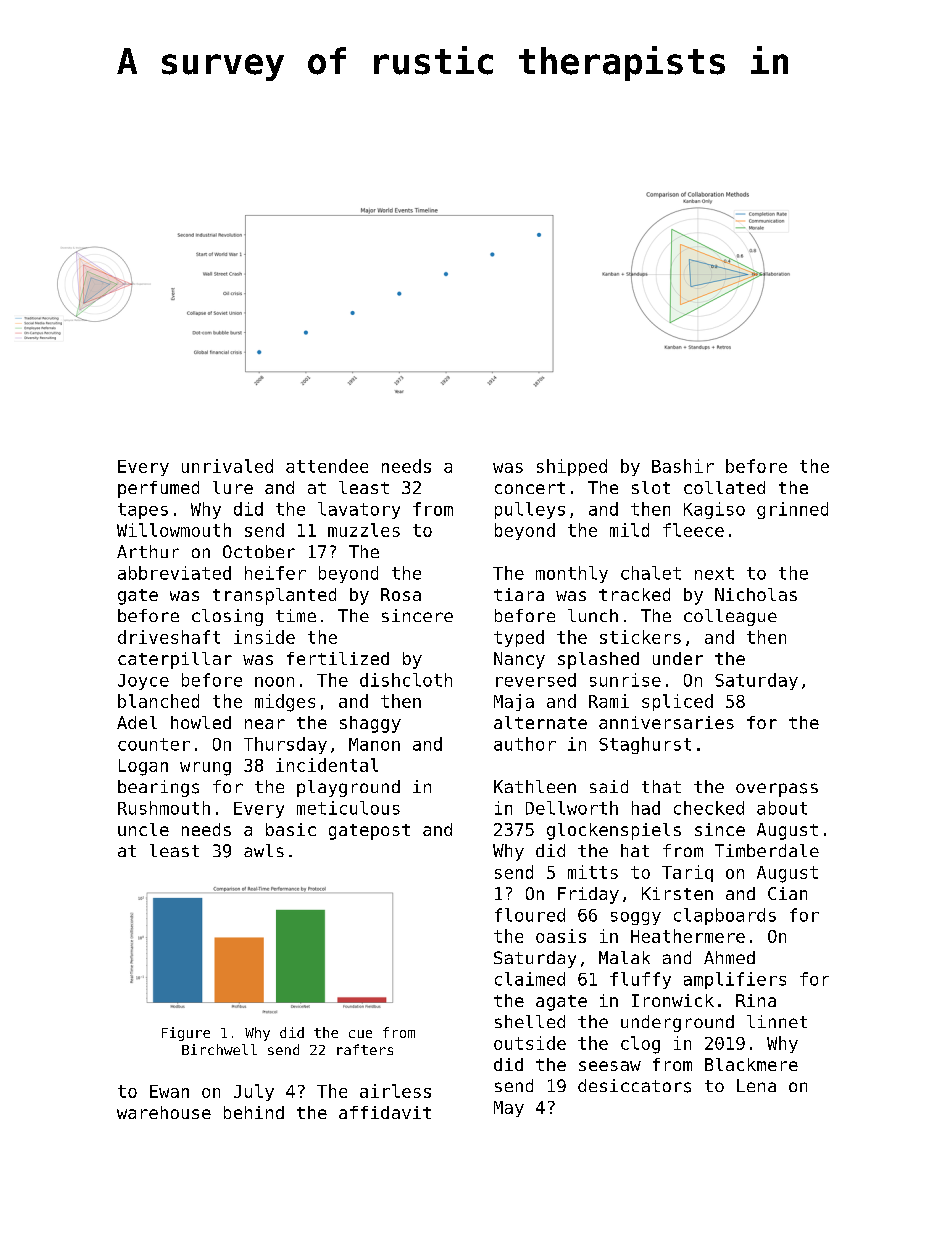 The width and height of the screenshot is (952, 1233). I want to click on typed, so click(519, 638).
